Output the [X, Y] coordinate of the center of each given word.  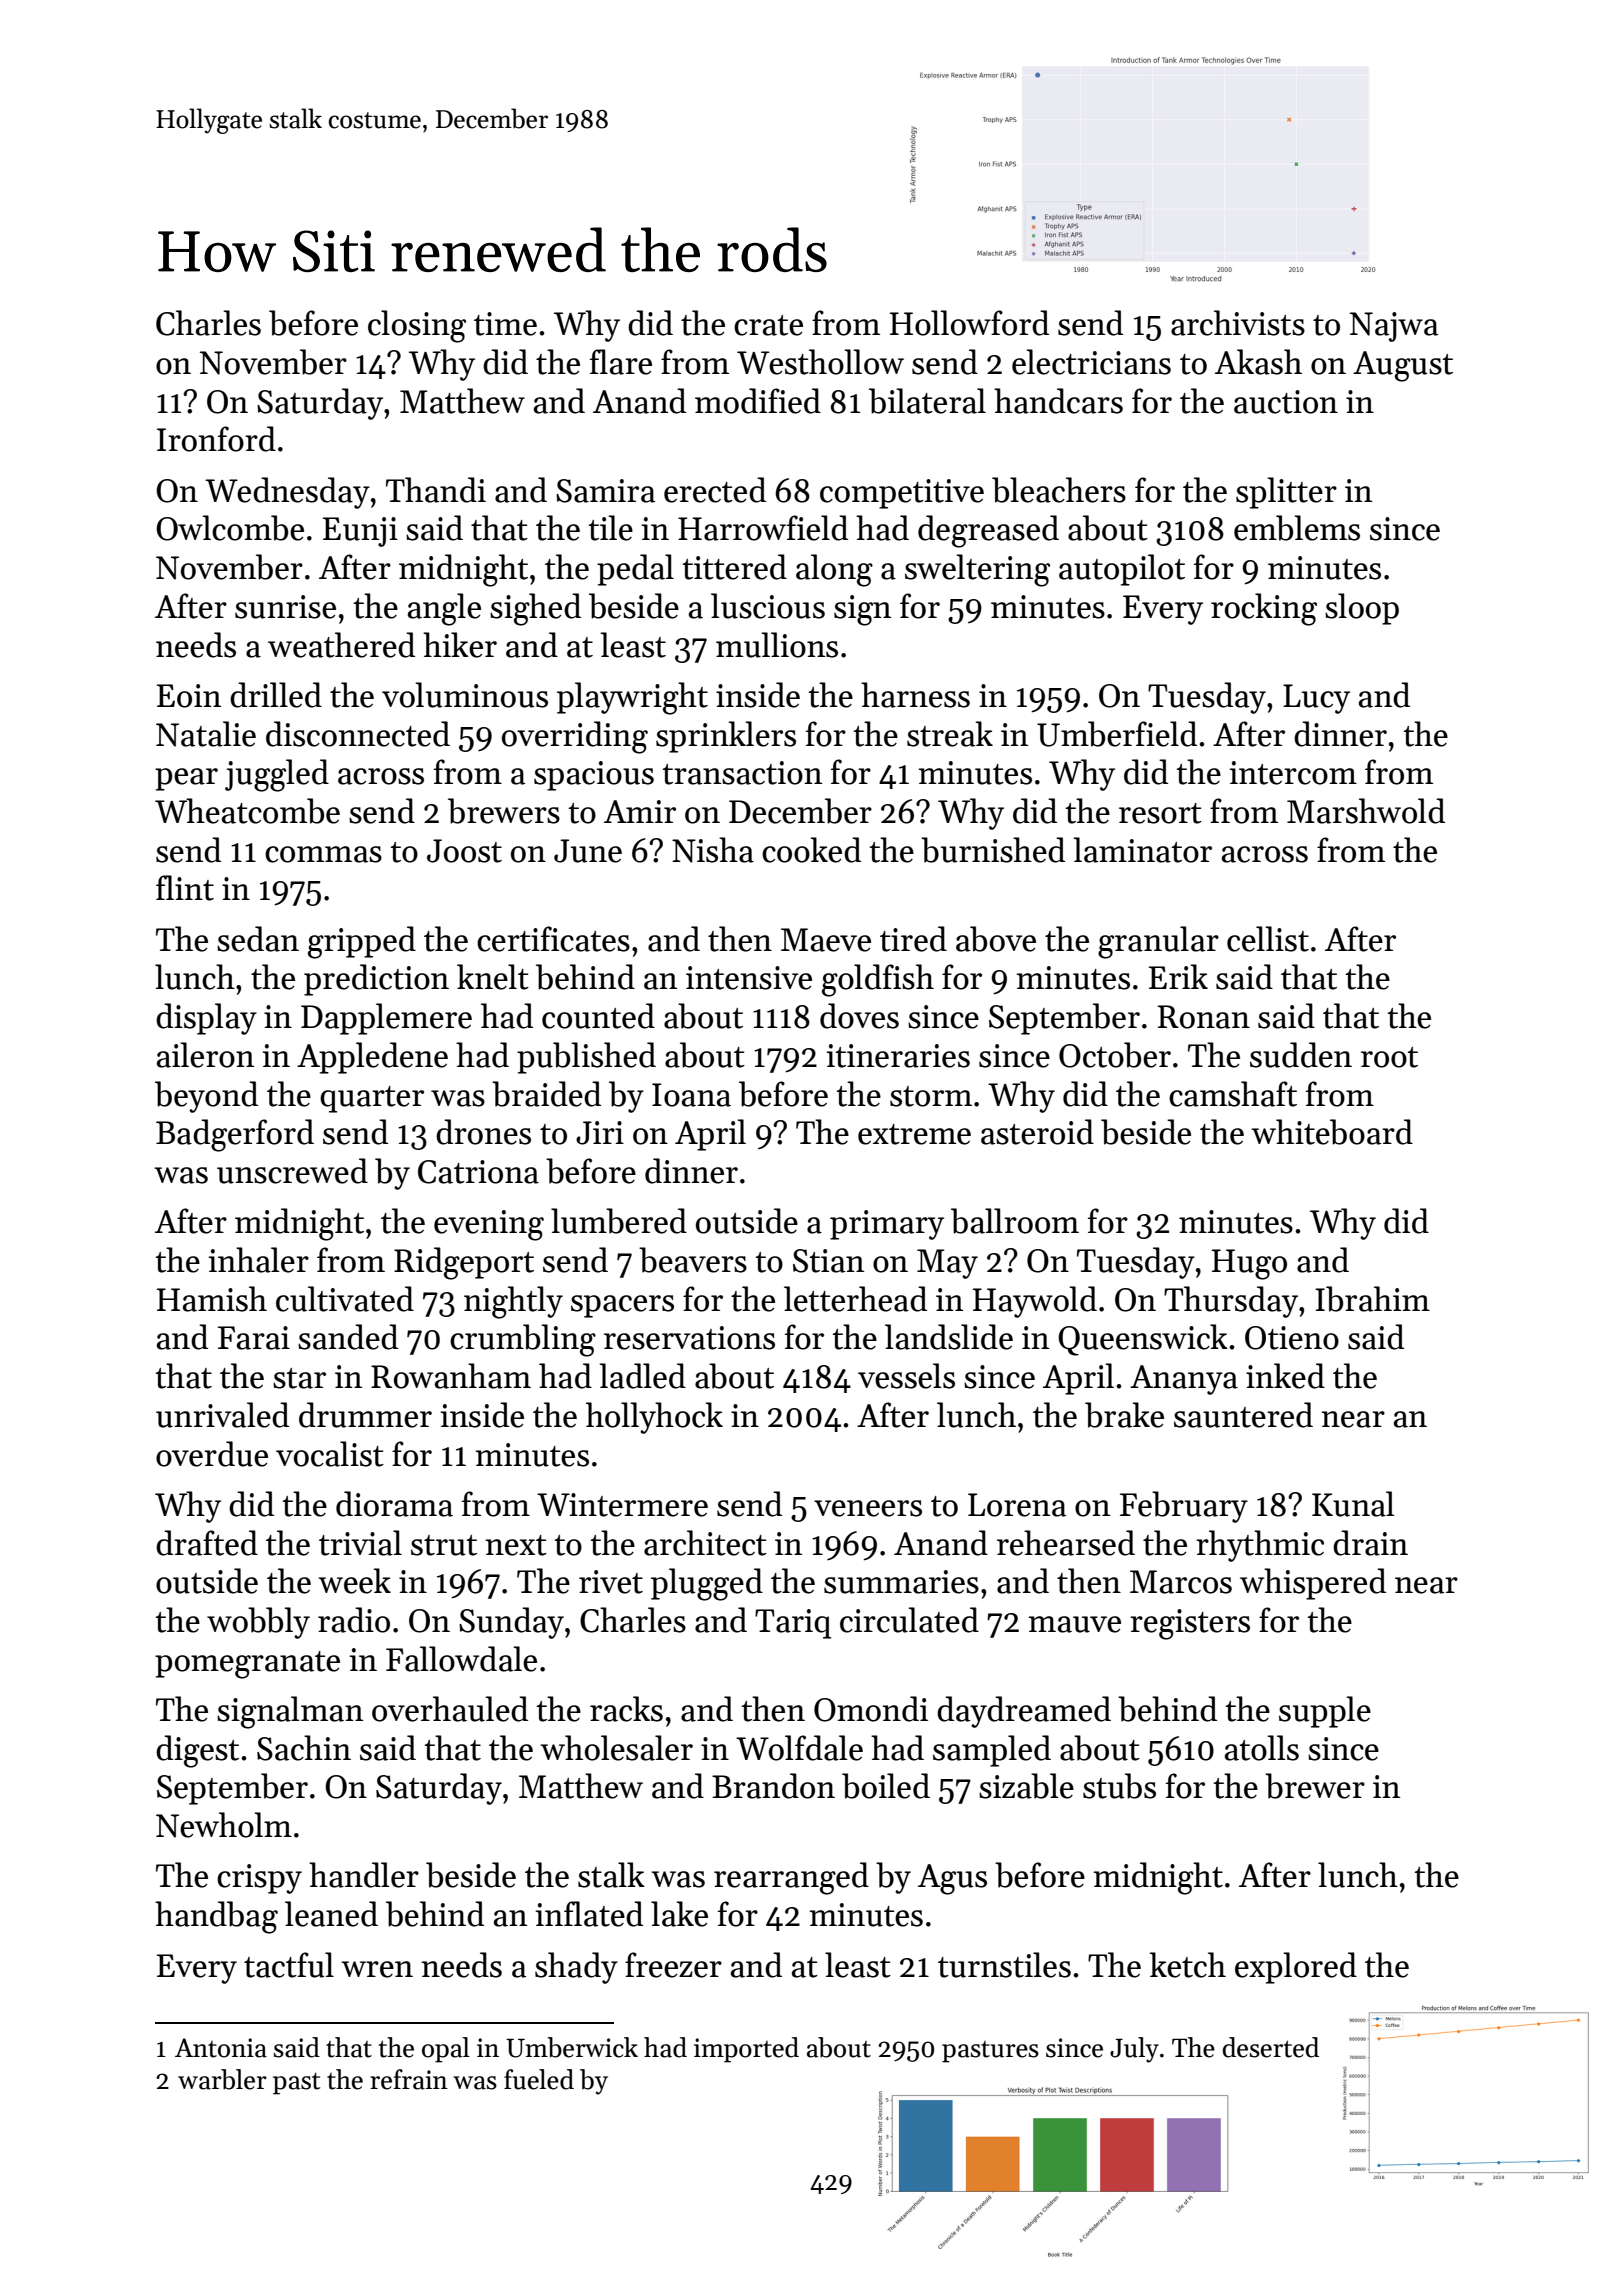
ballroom [1015, 1221]
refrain [409, 2079]
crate [768, 325]
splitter [1286, 493]
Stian [828, 1261]
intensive [749, 978]
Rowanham [451, 1376]
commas [323, 854]
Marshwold [1366, 811]
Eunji [360, 532]
